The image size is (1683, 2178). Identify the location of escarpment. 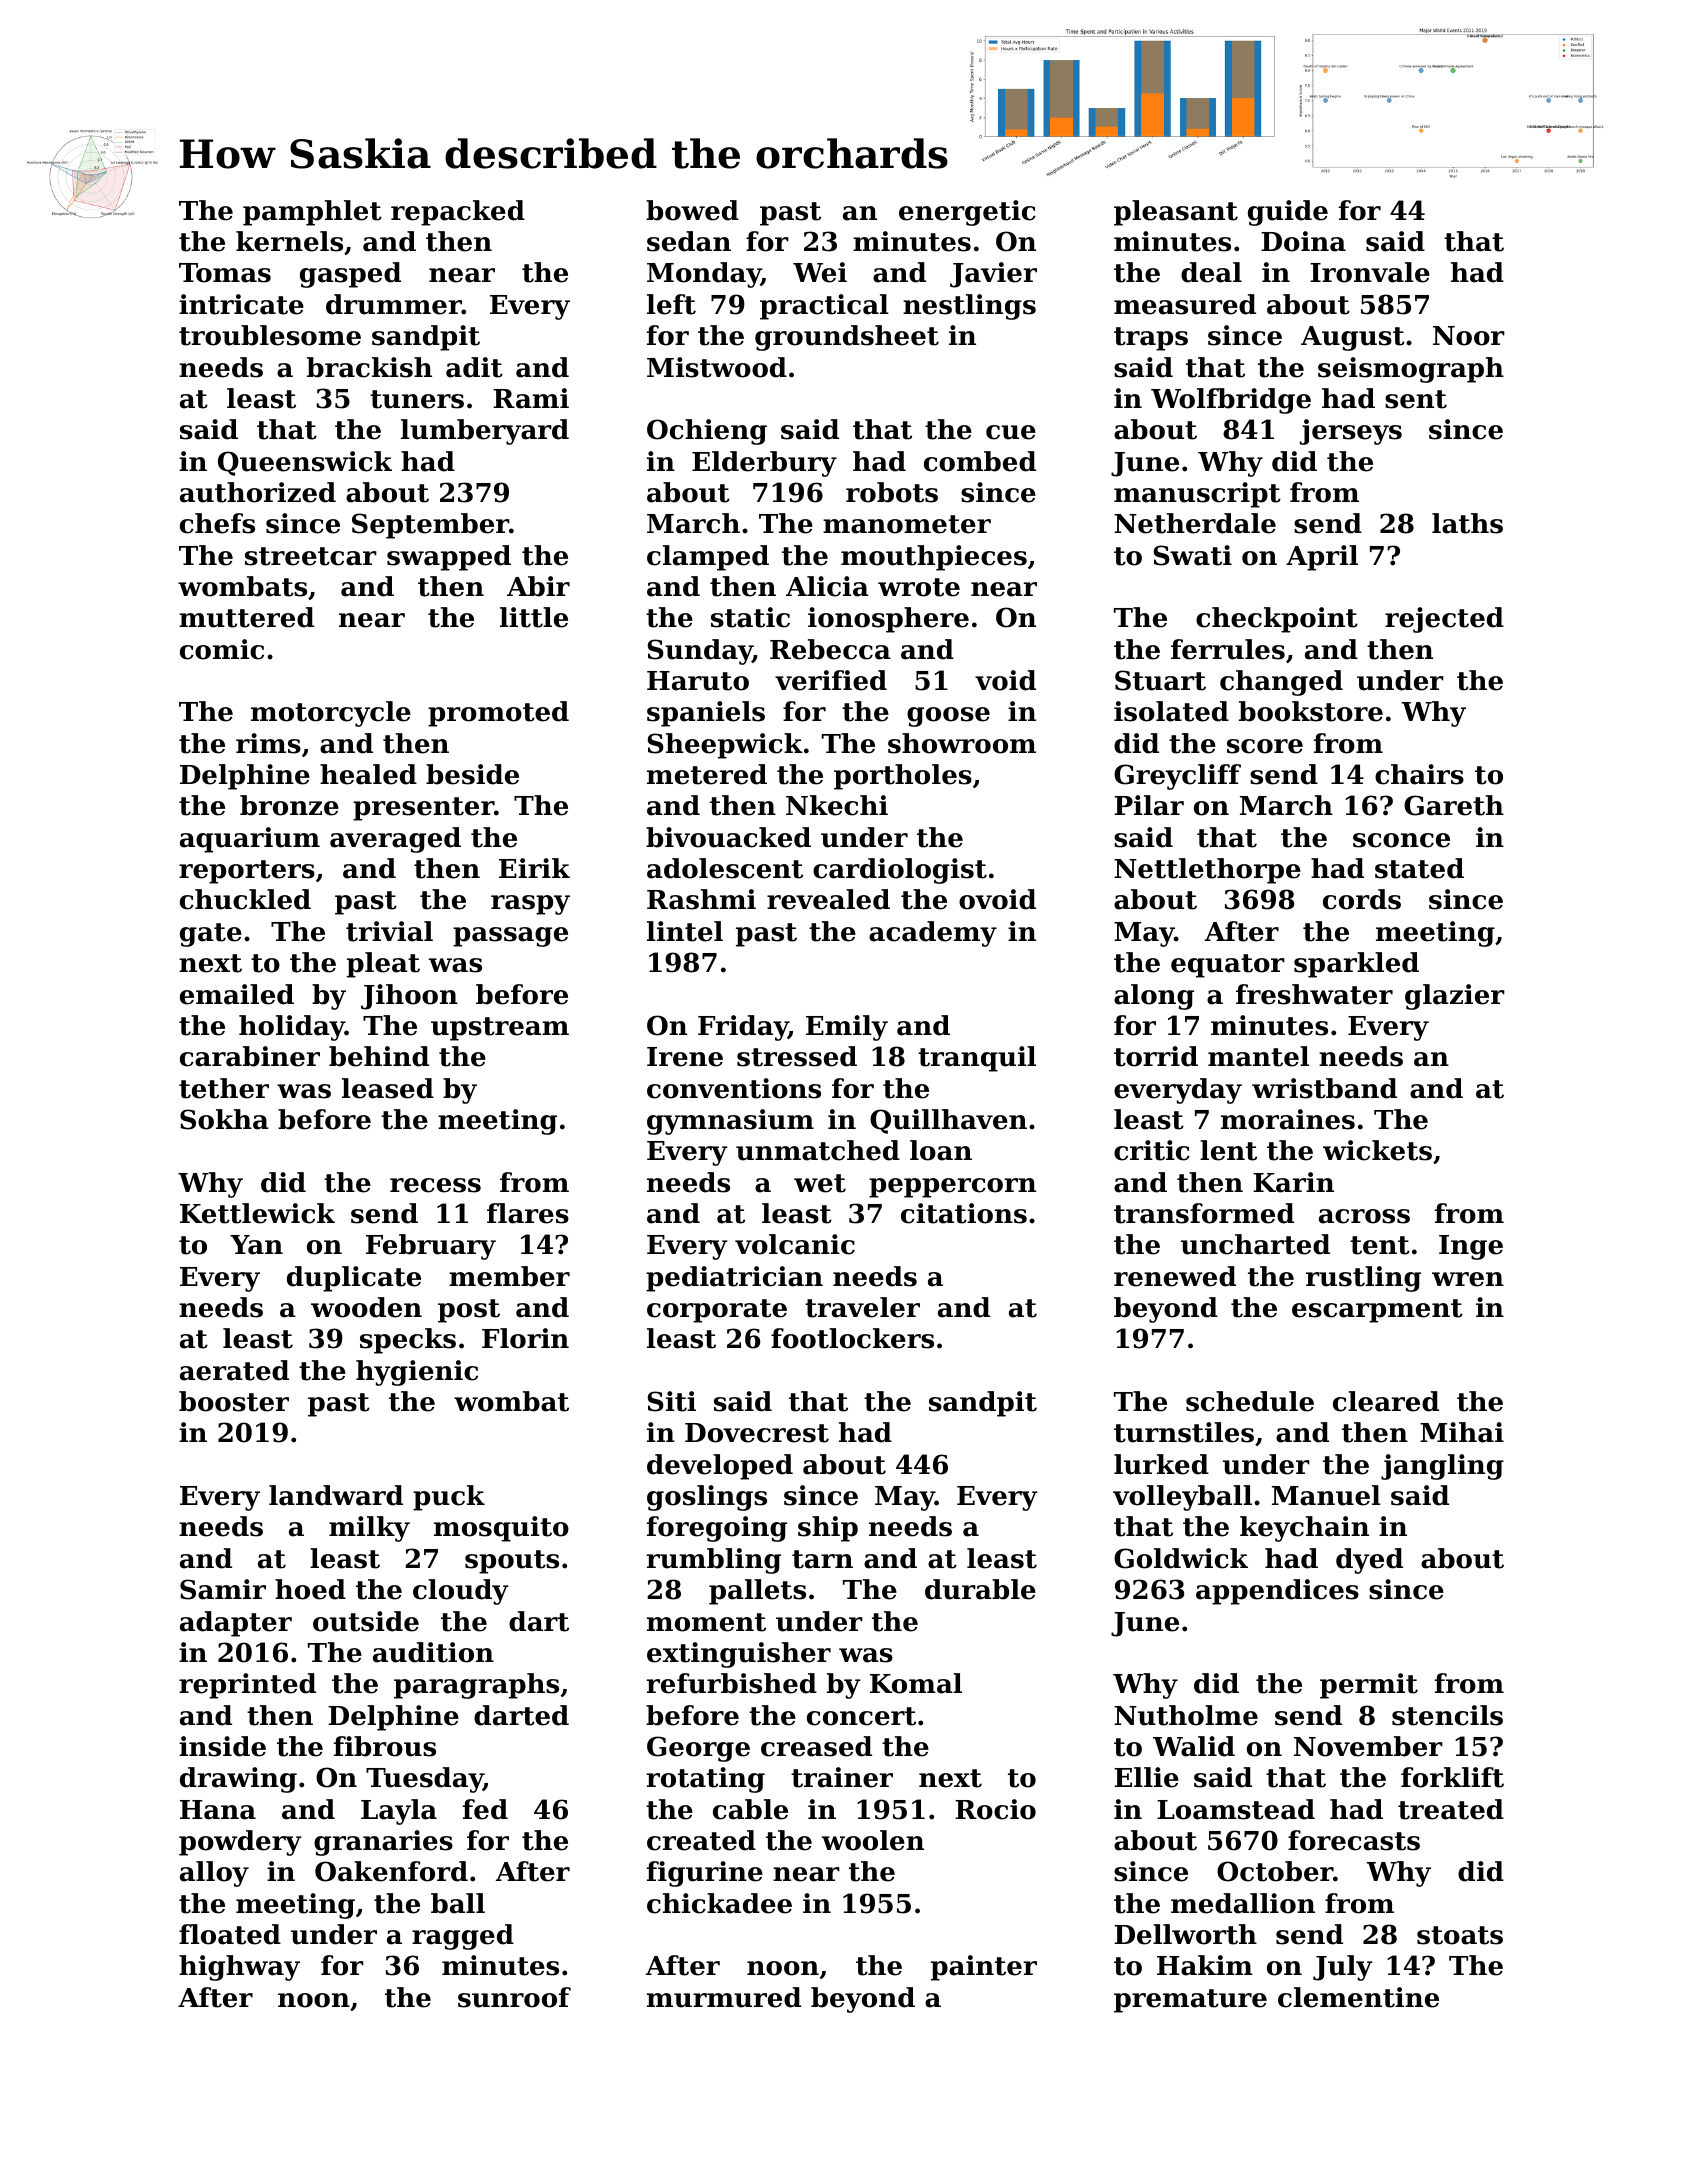
(1377, 1311).
